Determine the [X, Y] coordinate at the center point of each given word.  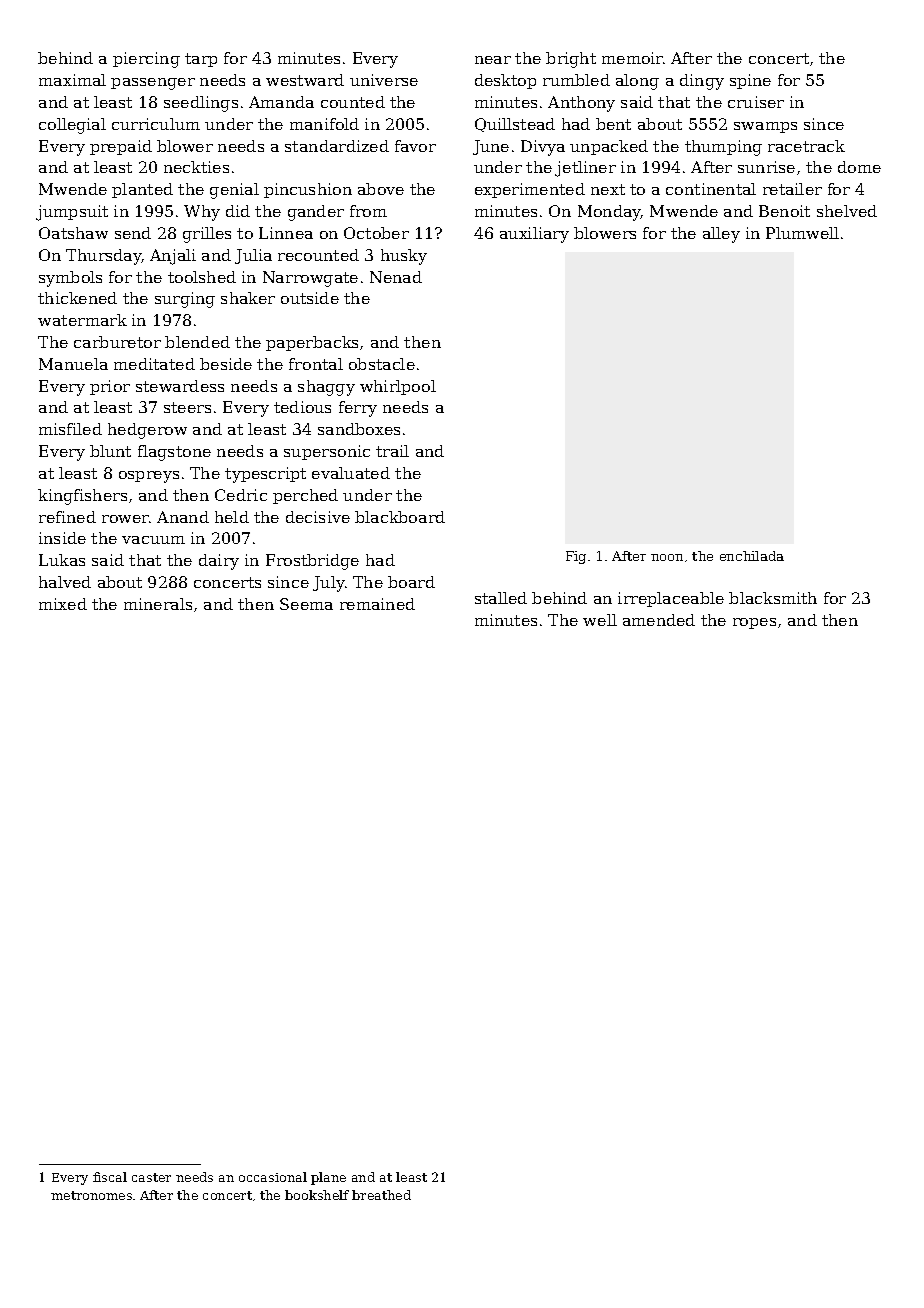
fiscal [110, 1177]
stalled [501, 598]
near [493, 60]
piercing [146, 60]
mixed [63, 604]
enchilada [752, 556]
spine [750, 81]
